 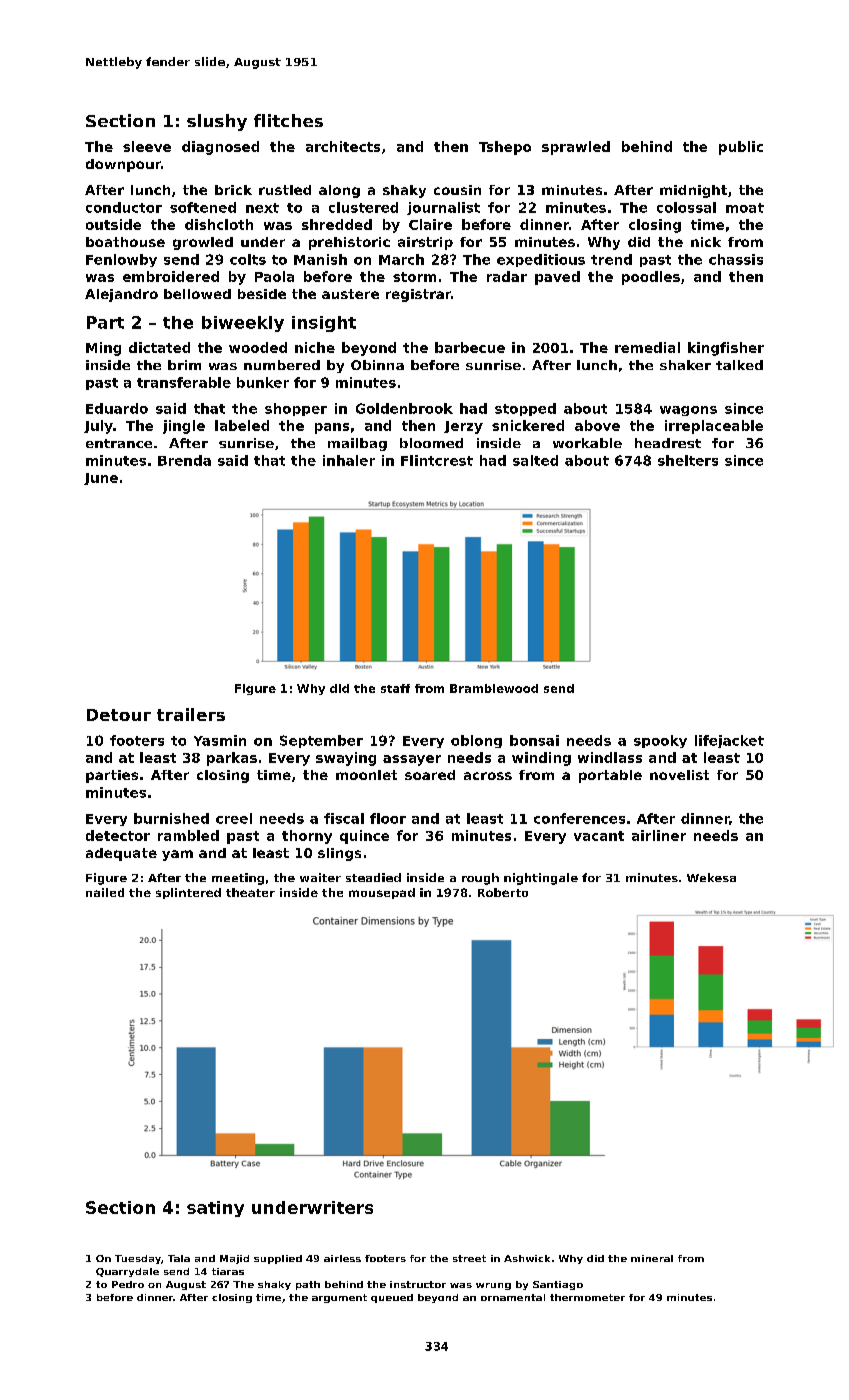 I want to click on Brenda, so click(x=184, y=460).
